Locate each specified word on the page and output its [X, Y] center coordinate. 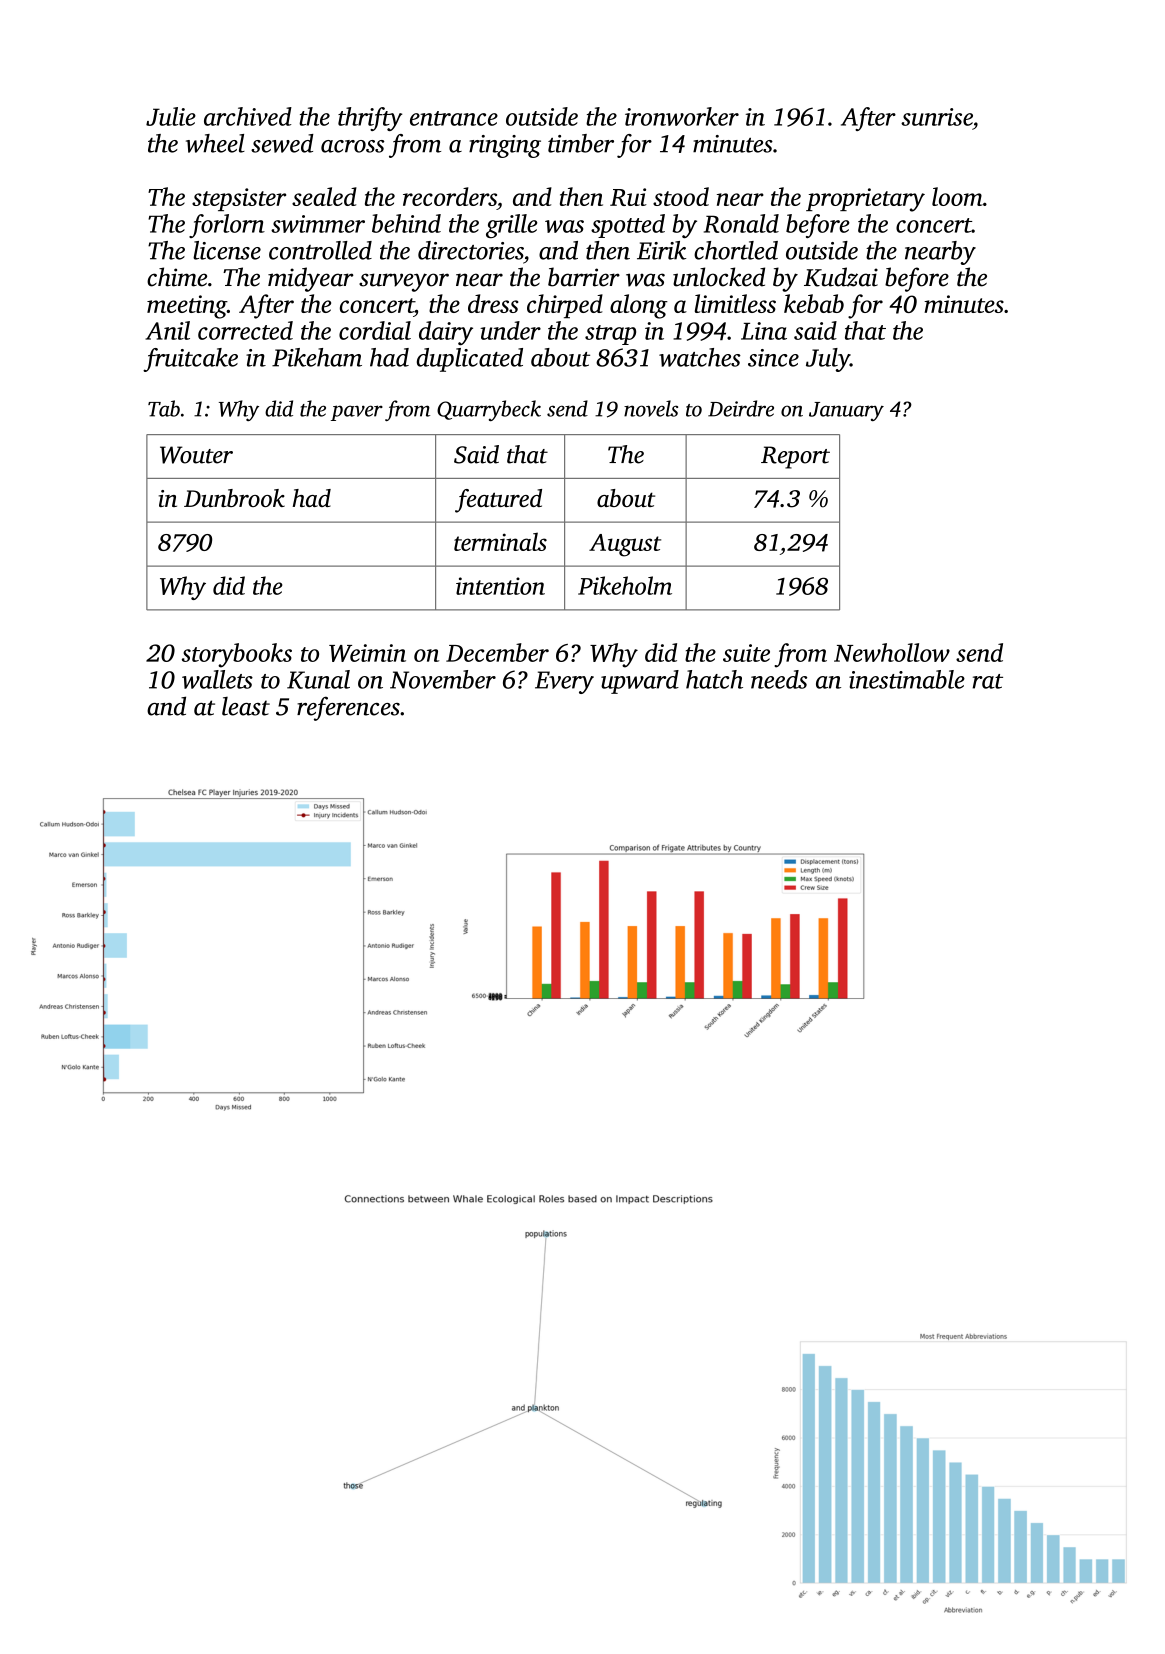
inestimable [907, 679]
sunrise [937, 117]
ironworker [682, 116]
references [348, 708]
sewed [282, 143]
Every [564, 682]
